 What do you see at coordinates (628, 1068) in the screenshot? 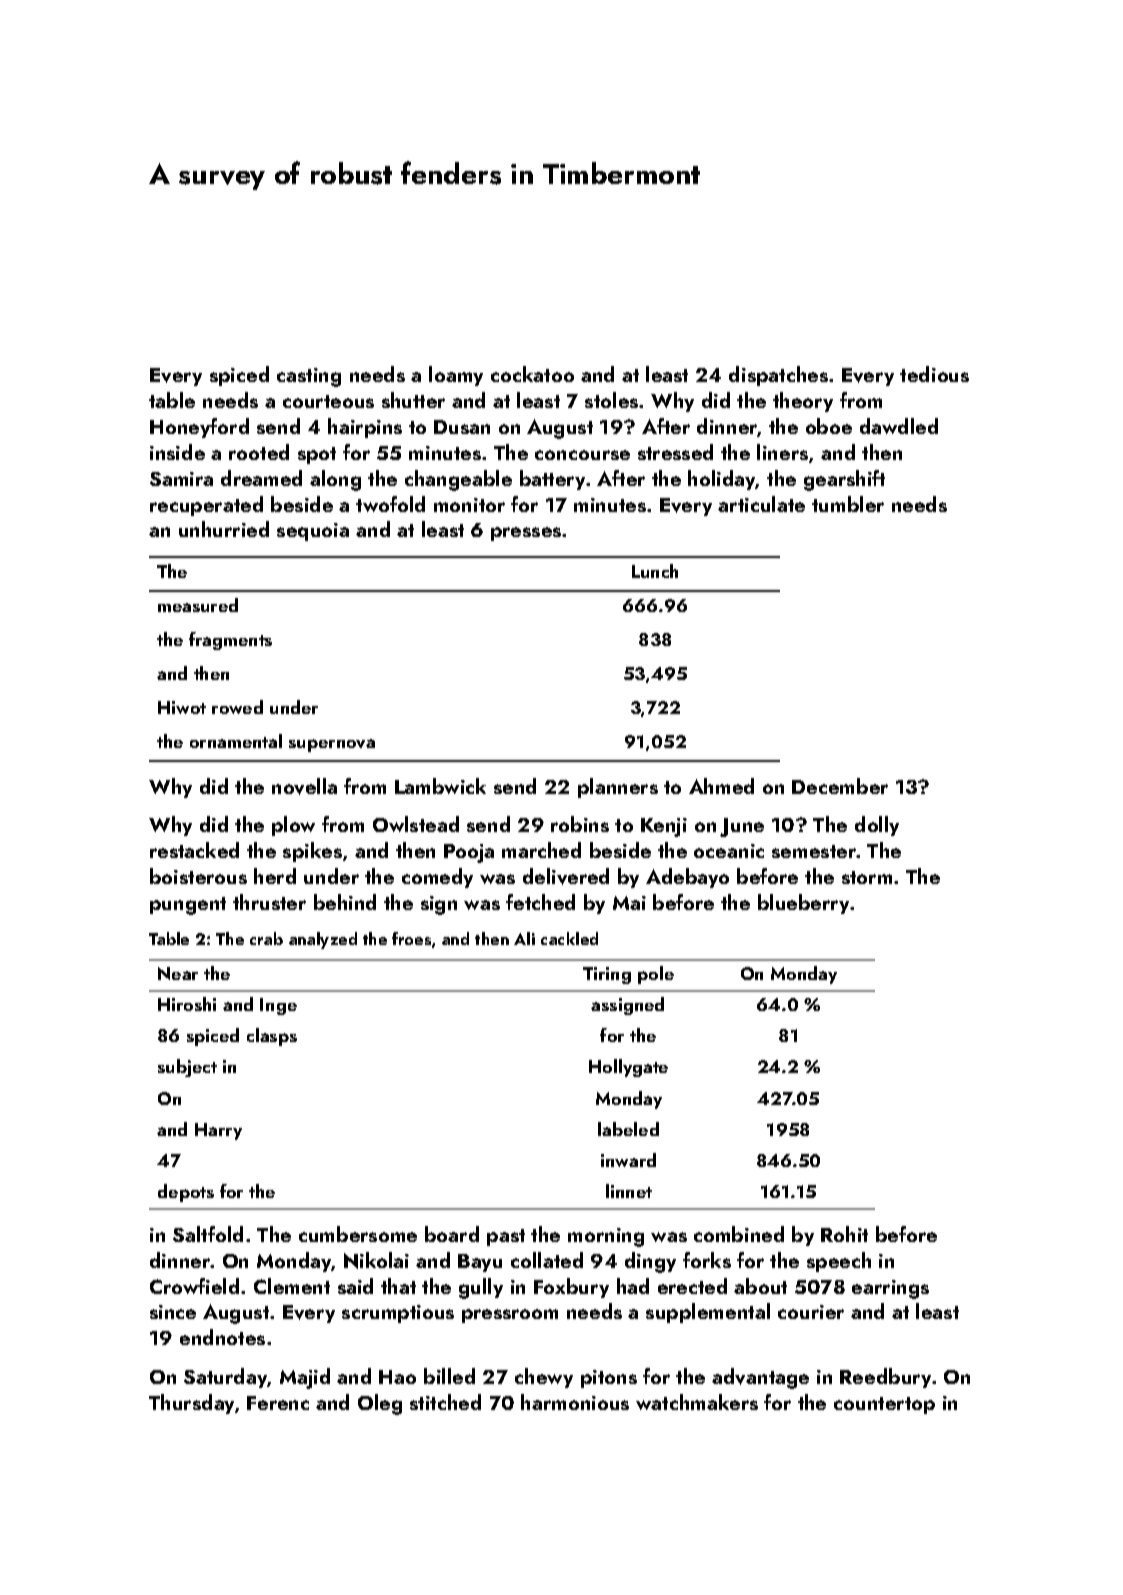
I see `Hollygate` at bounding box center [628, 1068].
